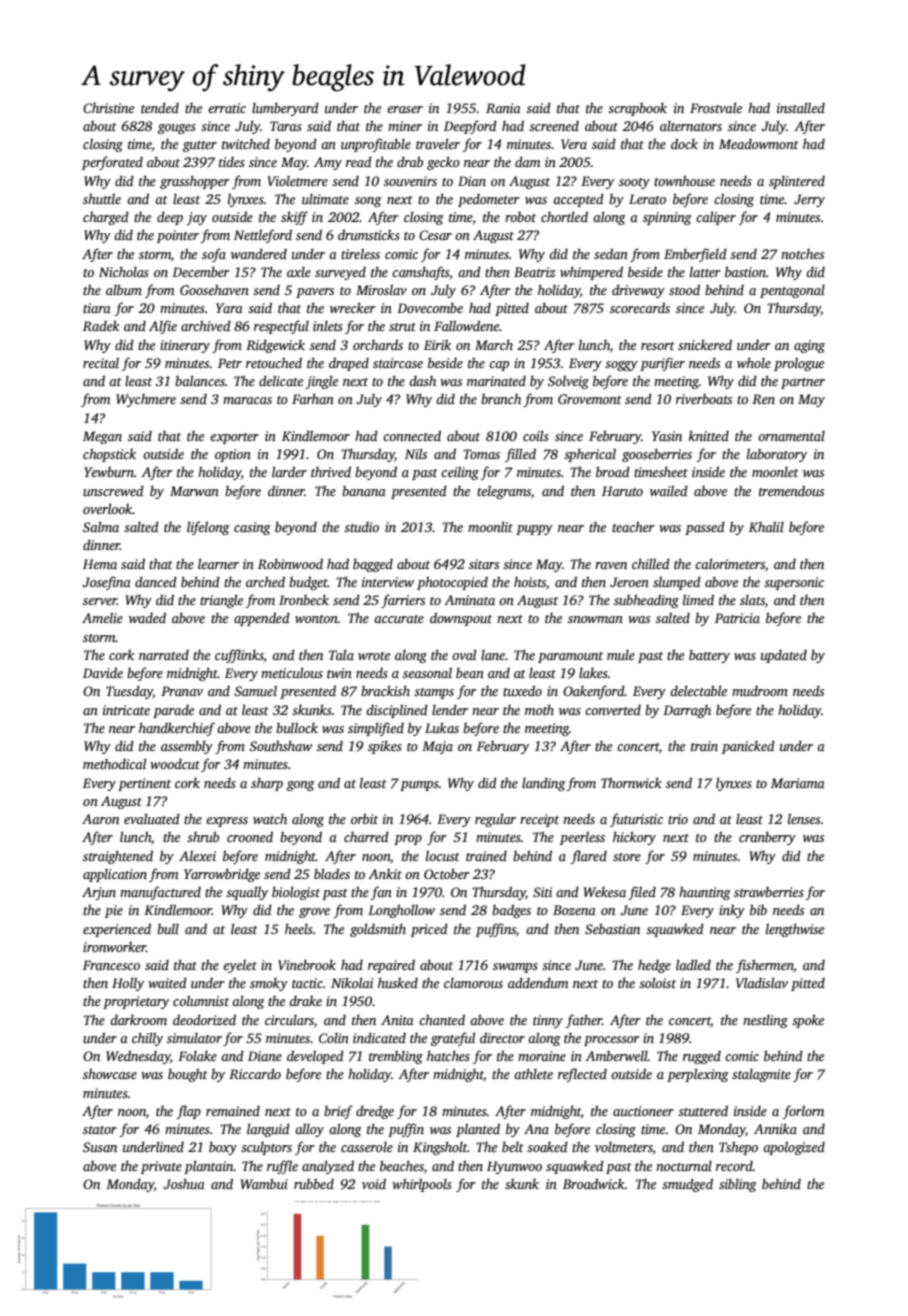 This document has width=908, height=1316. I want to click on casserole, so click(367, 1147).
